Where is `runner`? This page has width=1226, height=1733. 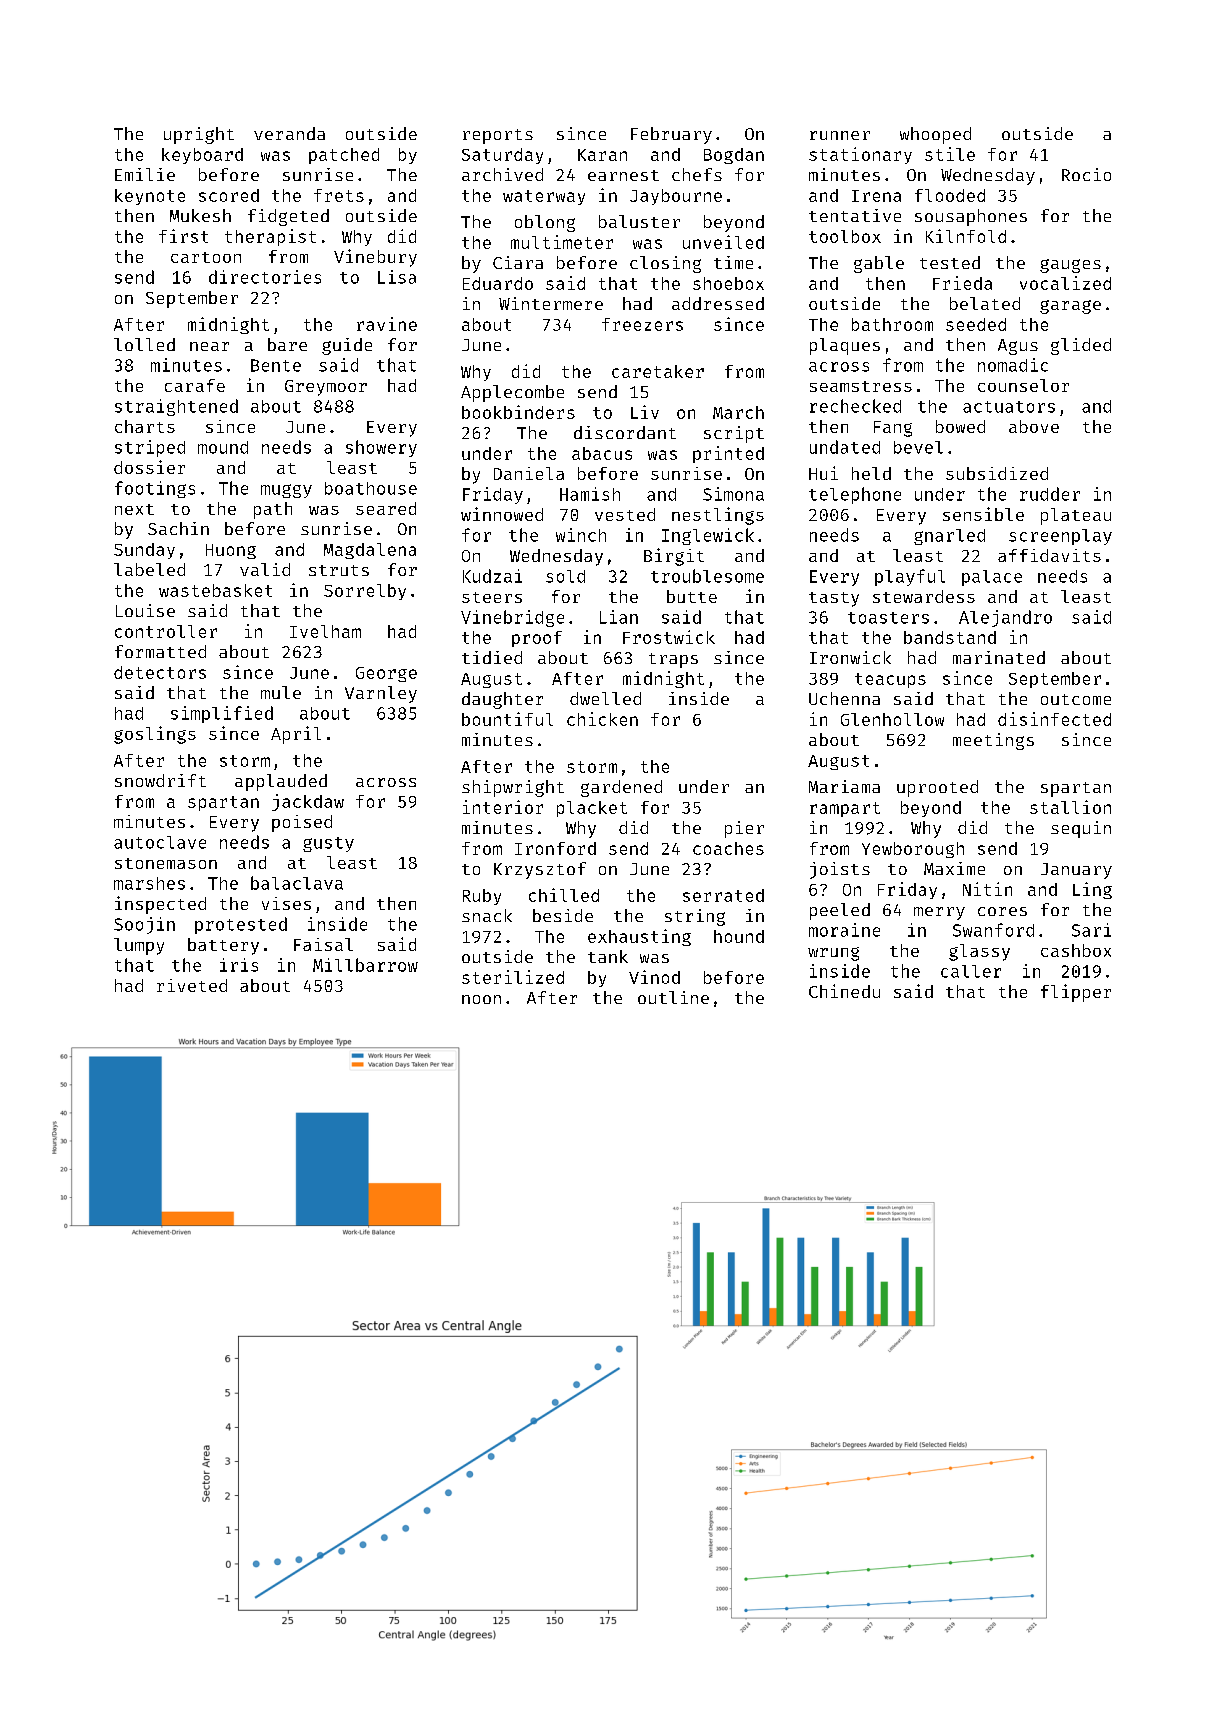 runner is located at coordinates (840, 135).
